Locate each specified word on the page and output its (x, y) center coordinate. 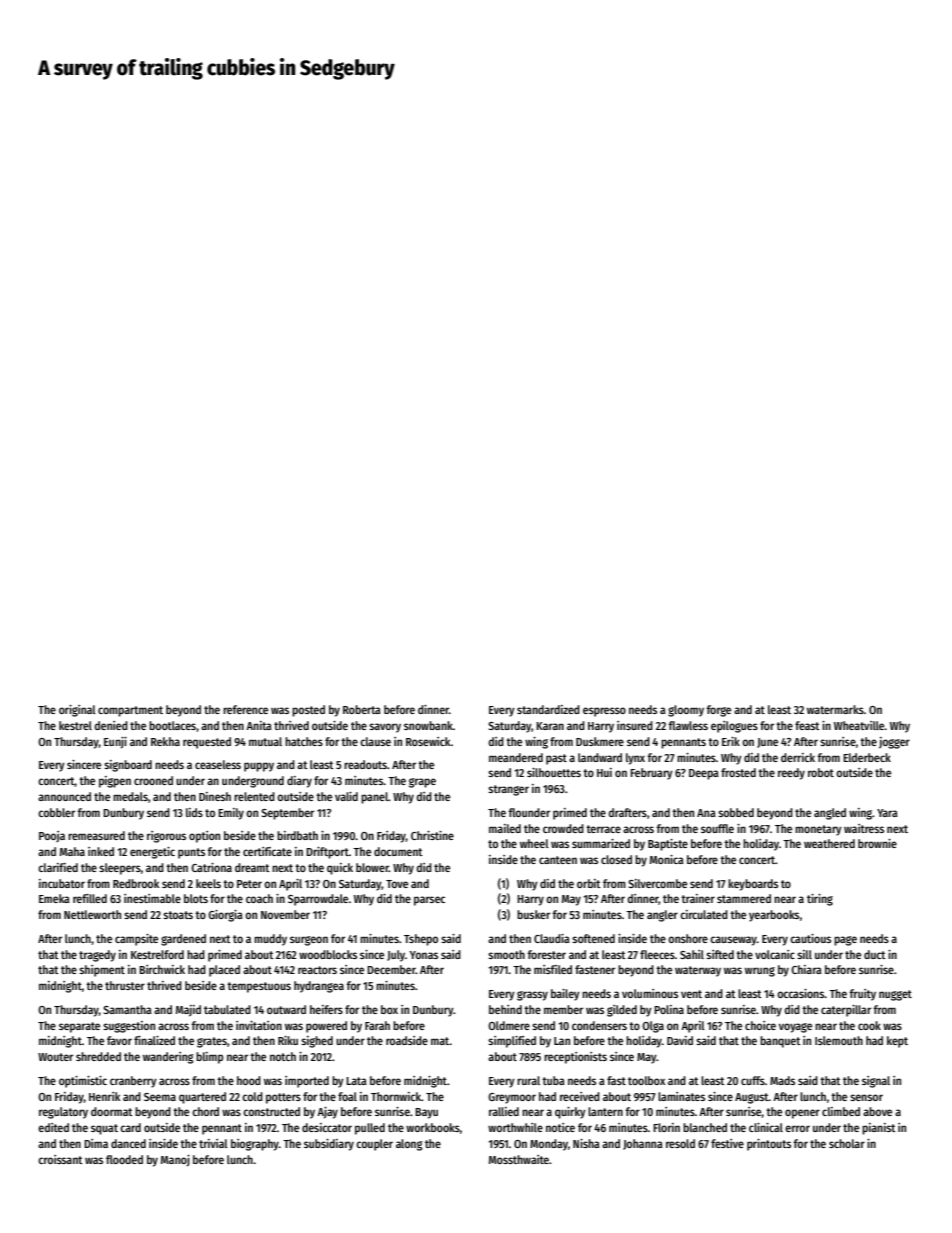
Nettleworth (92, 914)
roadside (407, 1040)
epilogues (734, 727)
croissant (60, 1159)
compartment (130, 711)
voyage (795, 1028)
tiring (820, 900)
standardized (548, 709)
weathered (829, 843)
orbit (589, 883)
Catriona (211, 867)
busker (533, 914)
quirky (570, 1113)
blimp (209, 1058)
